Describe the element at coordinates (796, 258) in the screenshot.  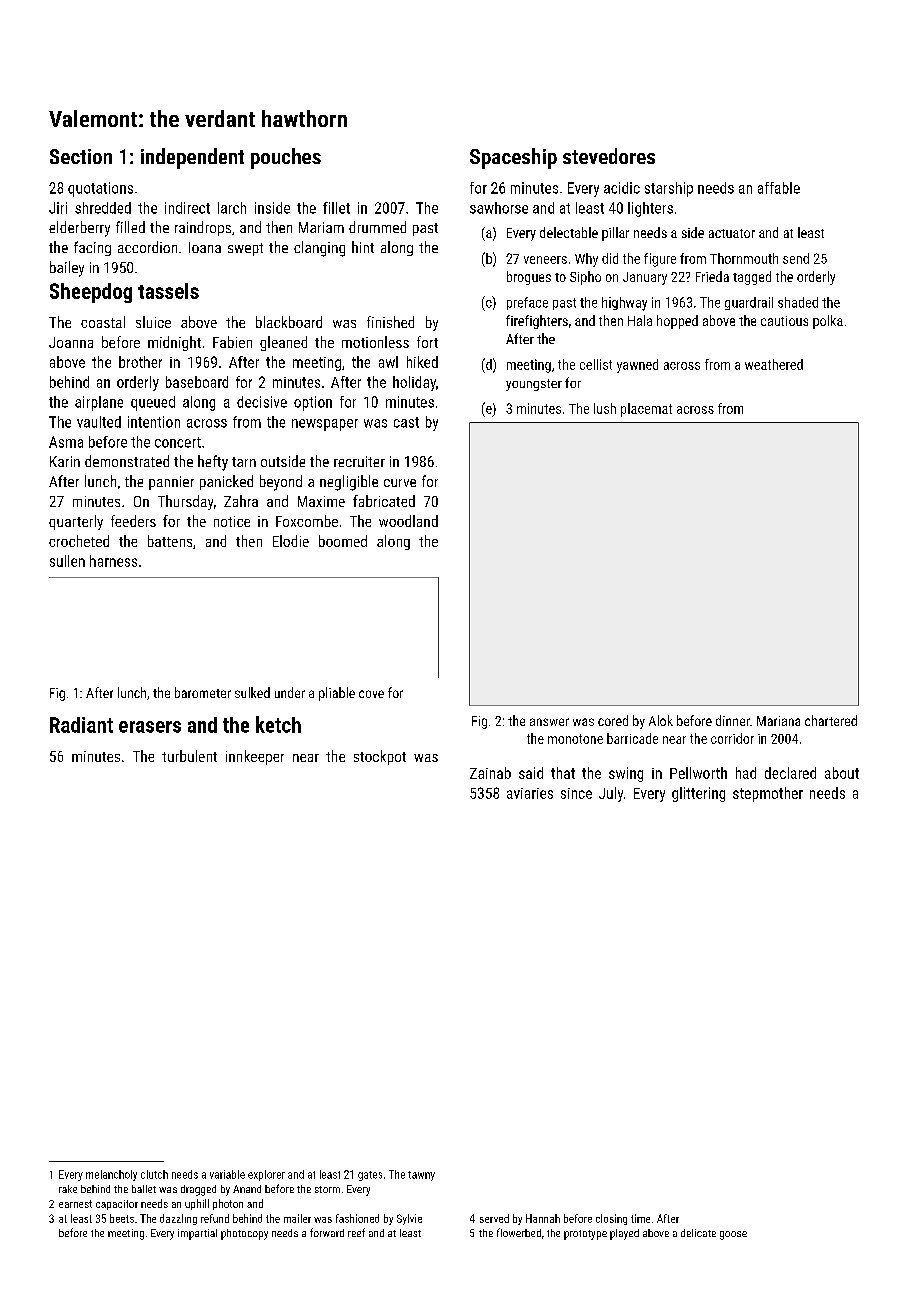
I see `send` at that location.
